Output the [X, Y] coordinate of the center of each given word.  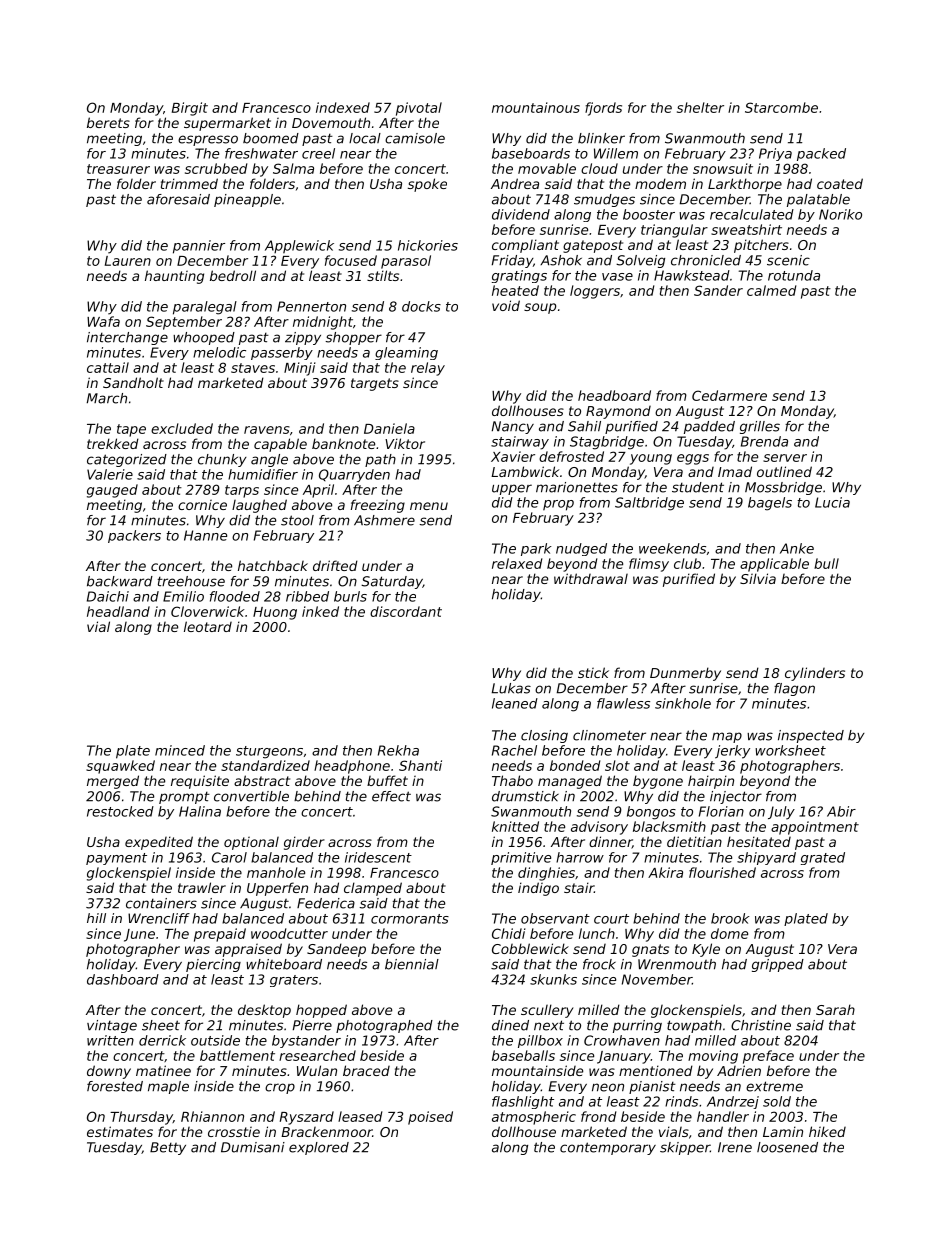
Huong [275, 613]
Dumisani [253, 1147]
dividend [521, 214]
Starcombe [781, 107]
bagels [770, 504]
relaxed [517, 563]
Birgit [190, 109]
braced [366, 1070]
